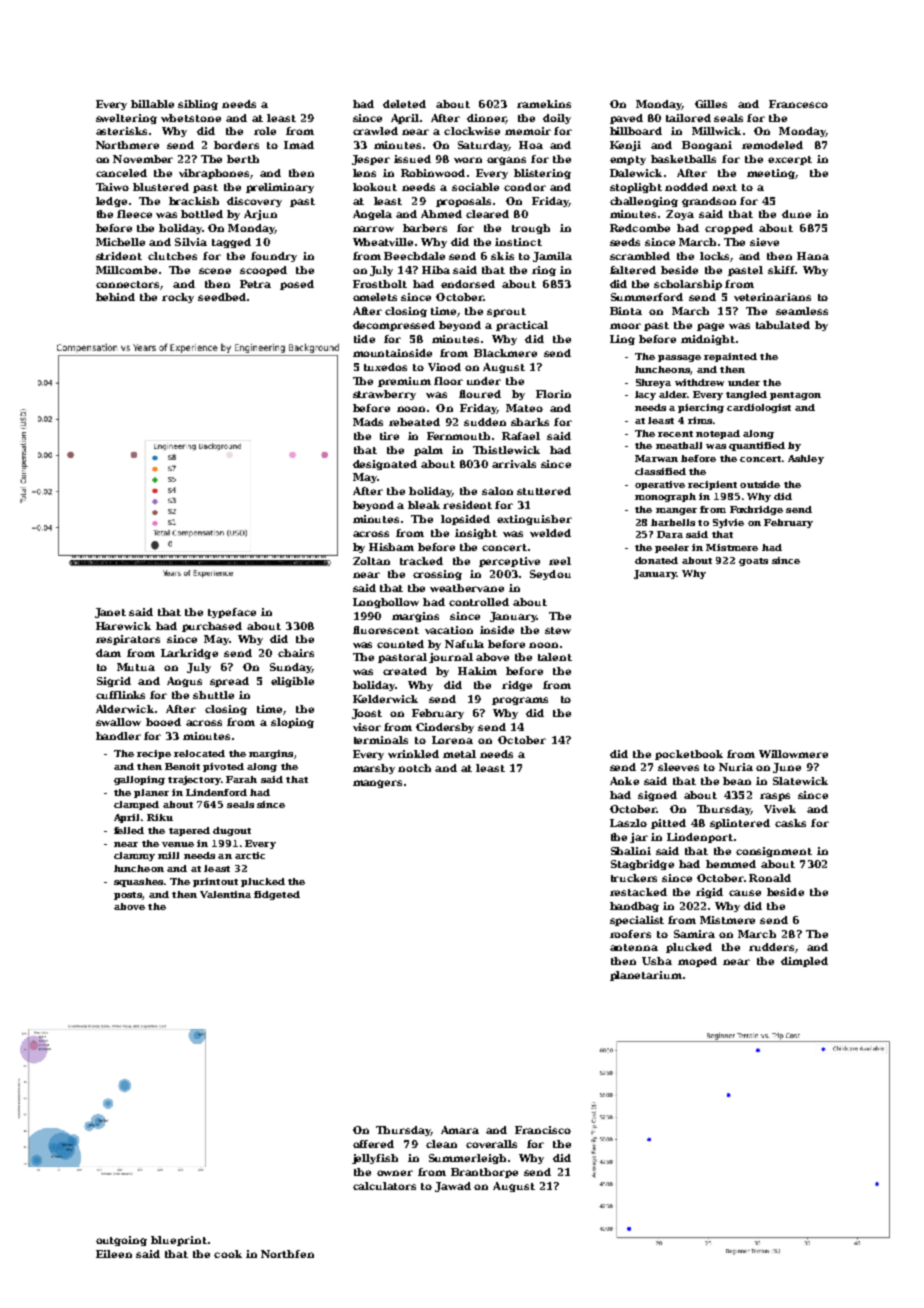 The image size is (924, 1308). Describe the element at coordinates (114, 1254) in the document. I see `Eileen` at that location.
